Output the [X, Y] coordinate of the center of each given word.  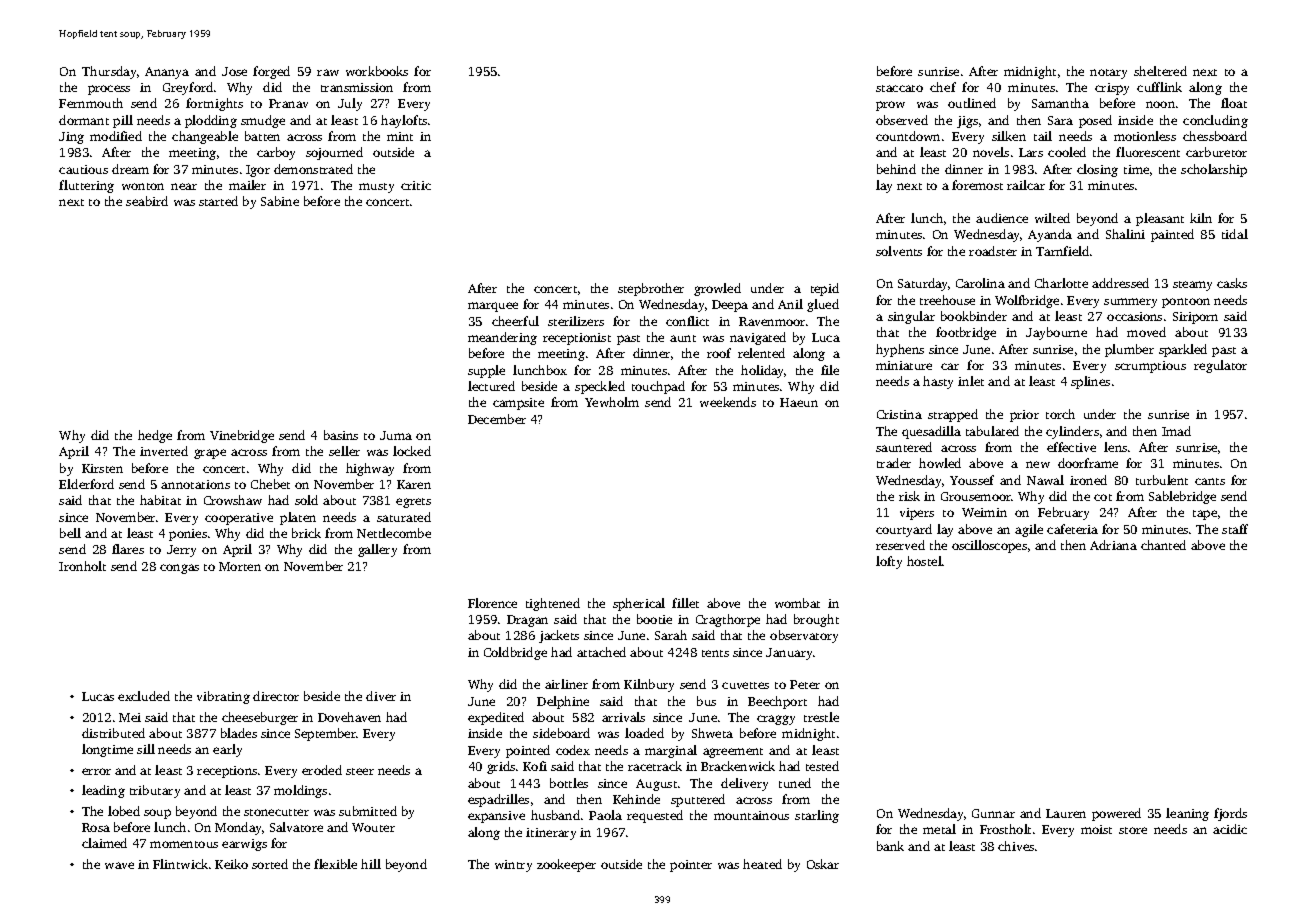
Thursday [109, 72]
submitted [368, 811]
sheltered [1160, 71]
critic [416, 185]
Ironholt [82, 566]
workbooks [377, 71]
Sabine [280, 201]
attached [601, 652]
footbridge [966, 333]
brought [816, 620]
